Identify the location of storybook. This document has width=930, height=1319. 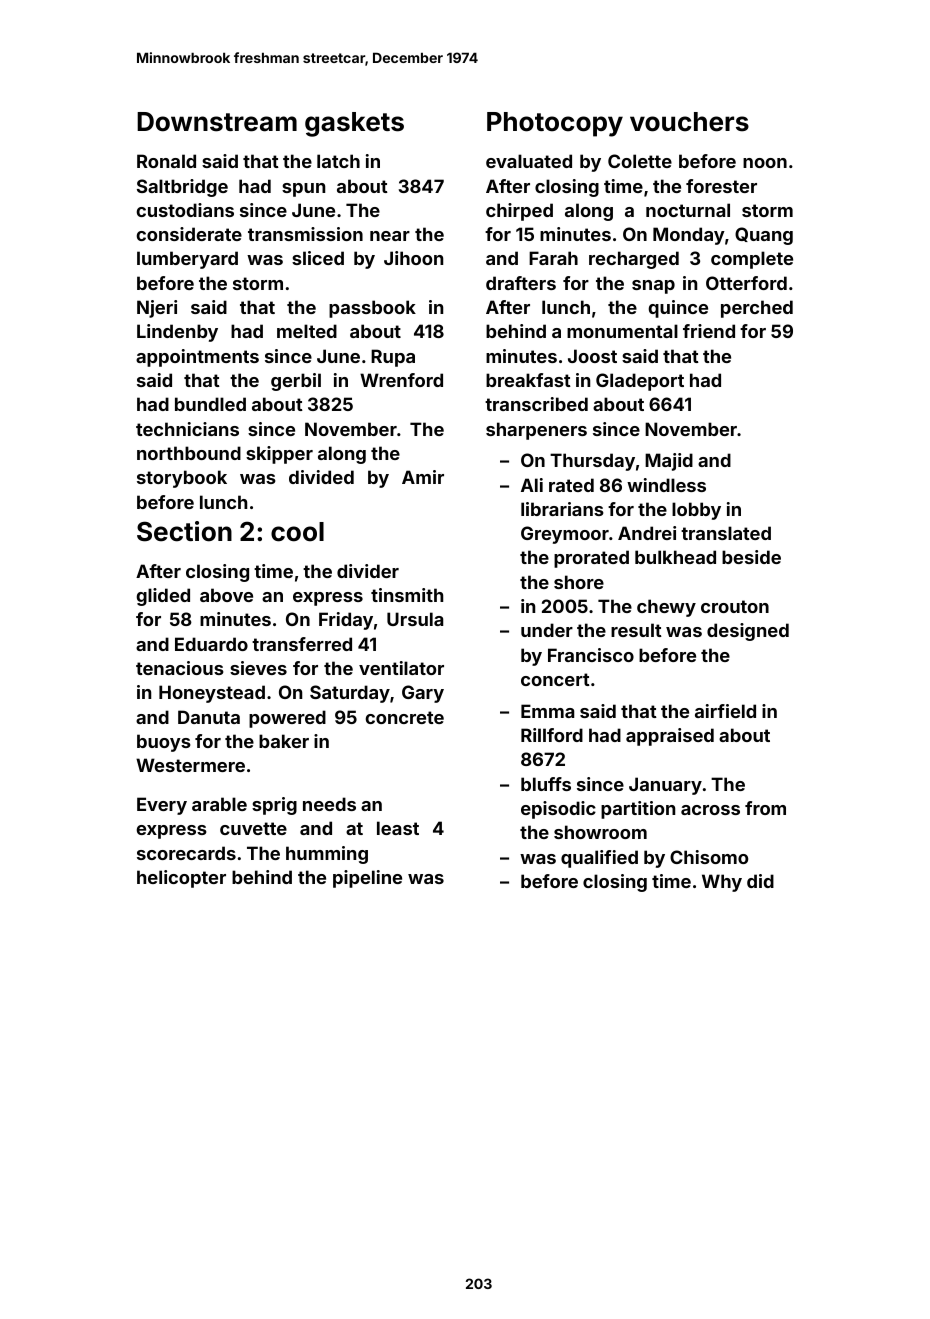
(182, 479).
